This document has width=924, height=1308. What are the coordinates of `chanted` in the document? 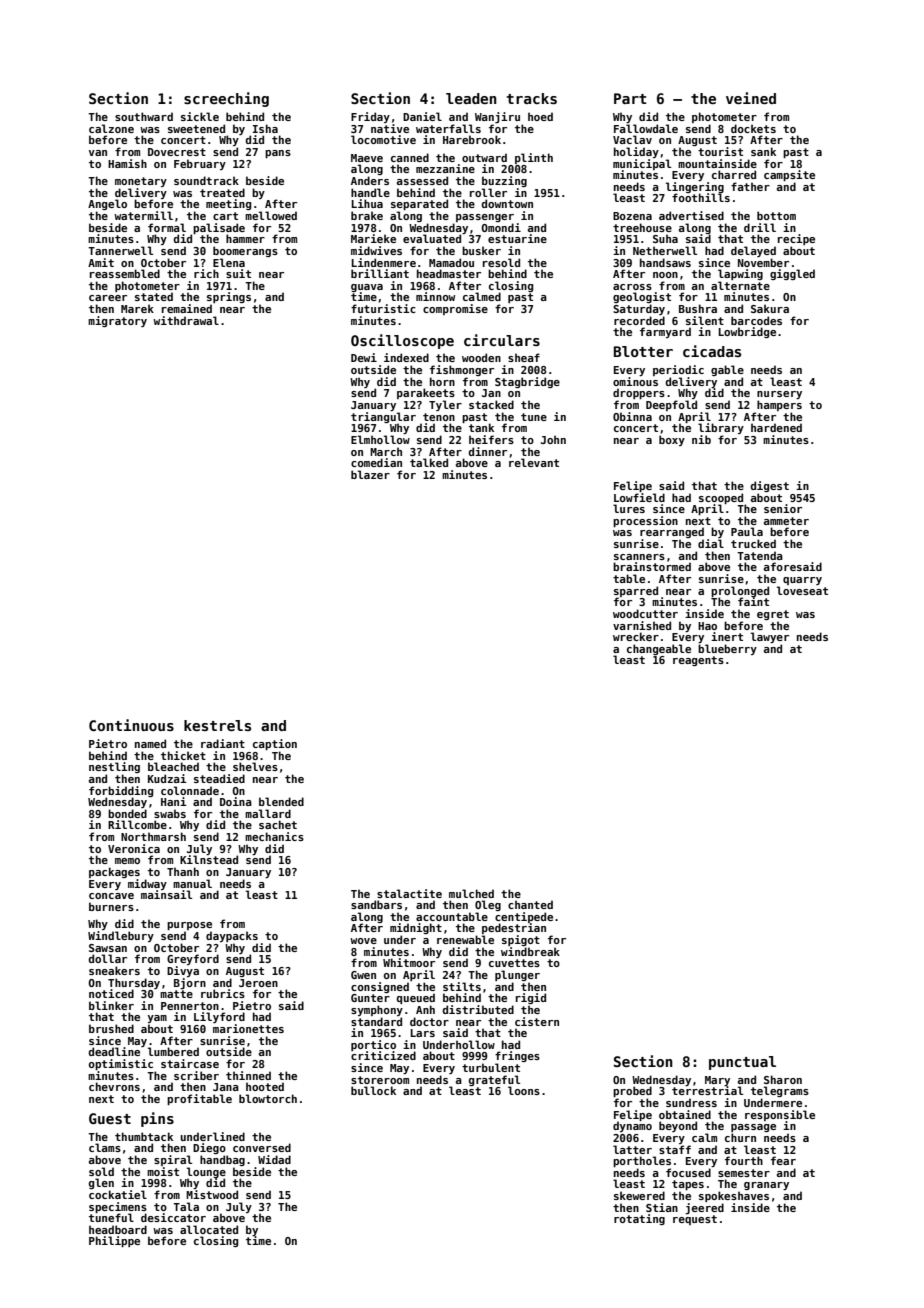 It's located at (530, 904).
